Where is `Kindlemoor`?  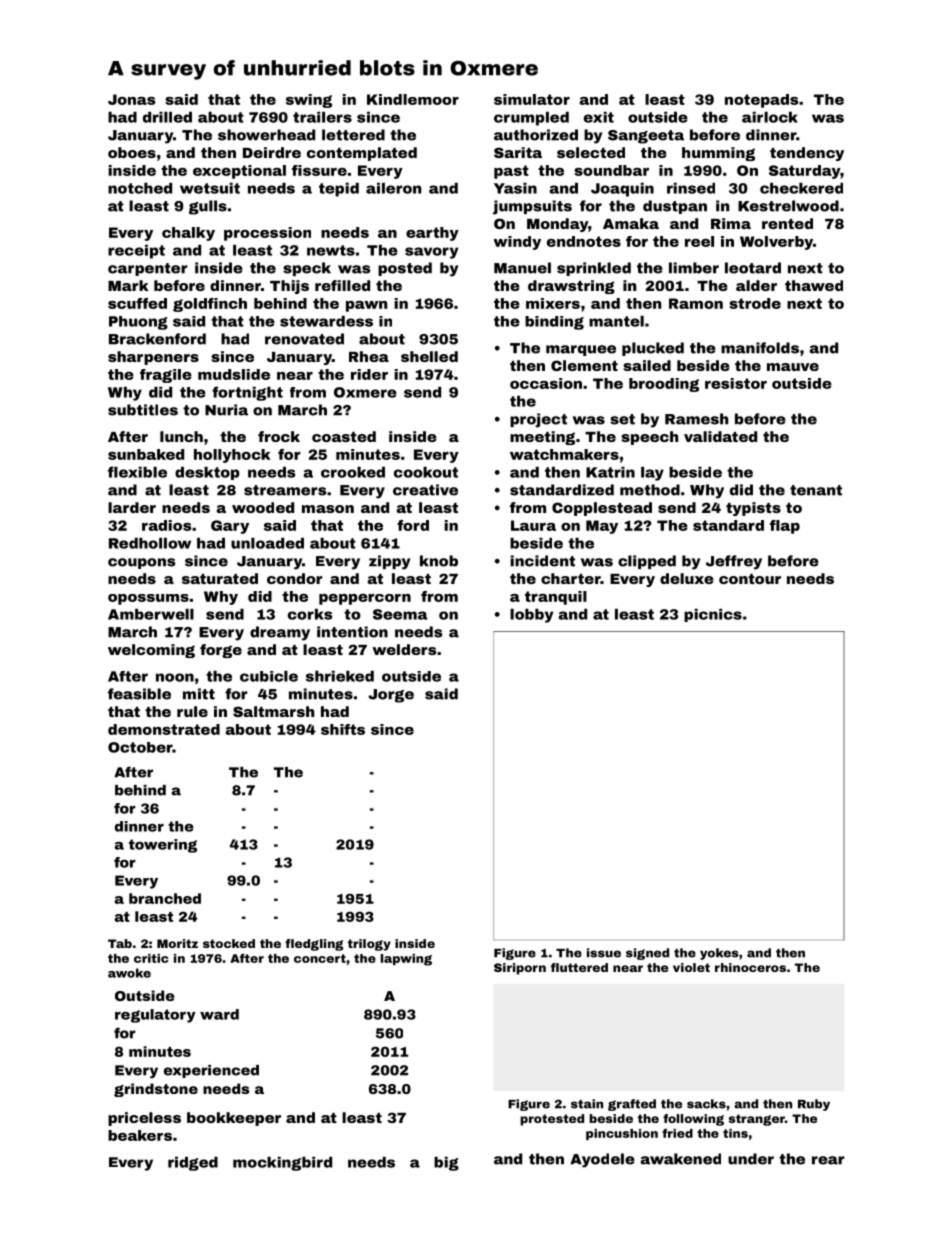
Kindlemoor is located at coordinates (413, 99).
